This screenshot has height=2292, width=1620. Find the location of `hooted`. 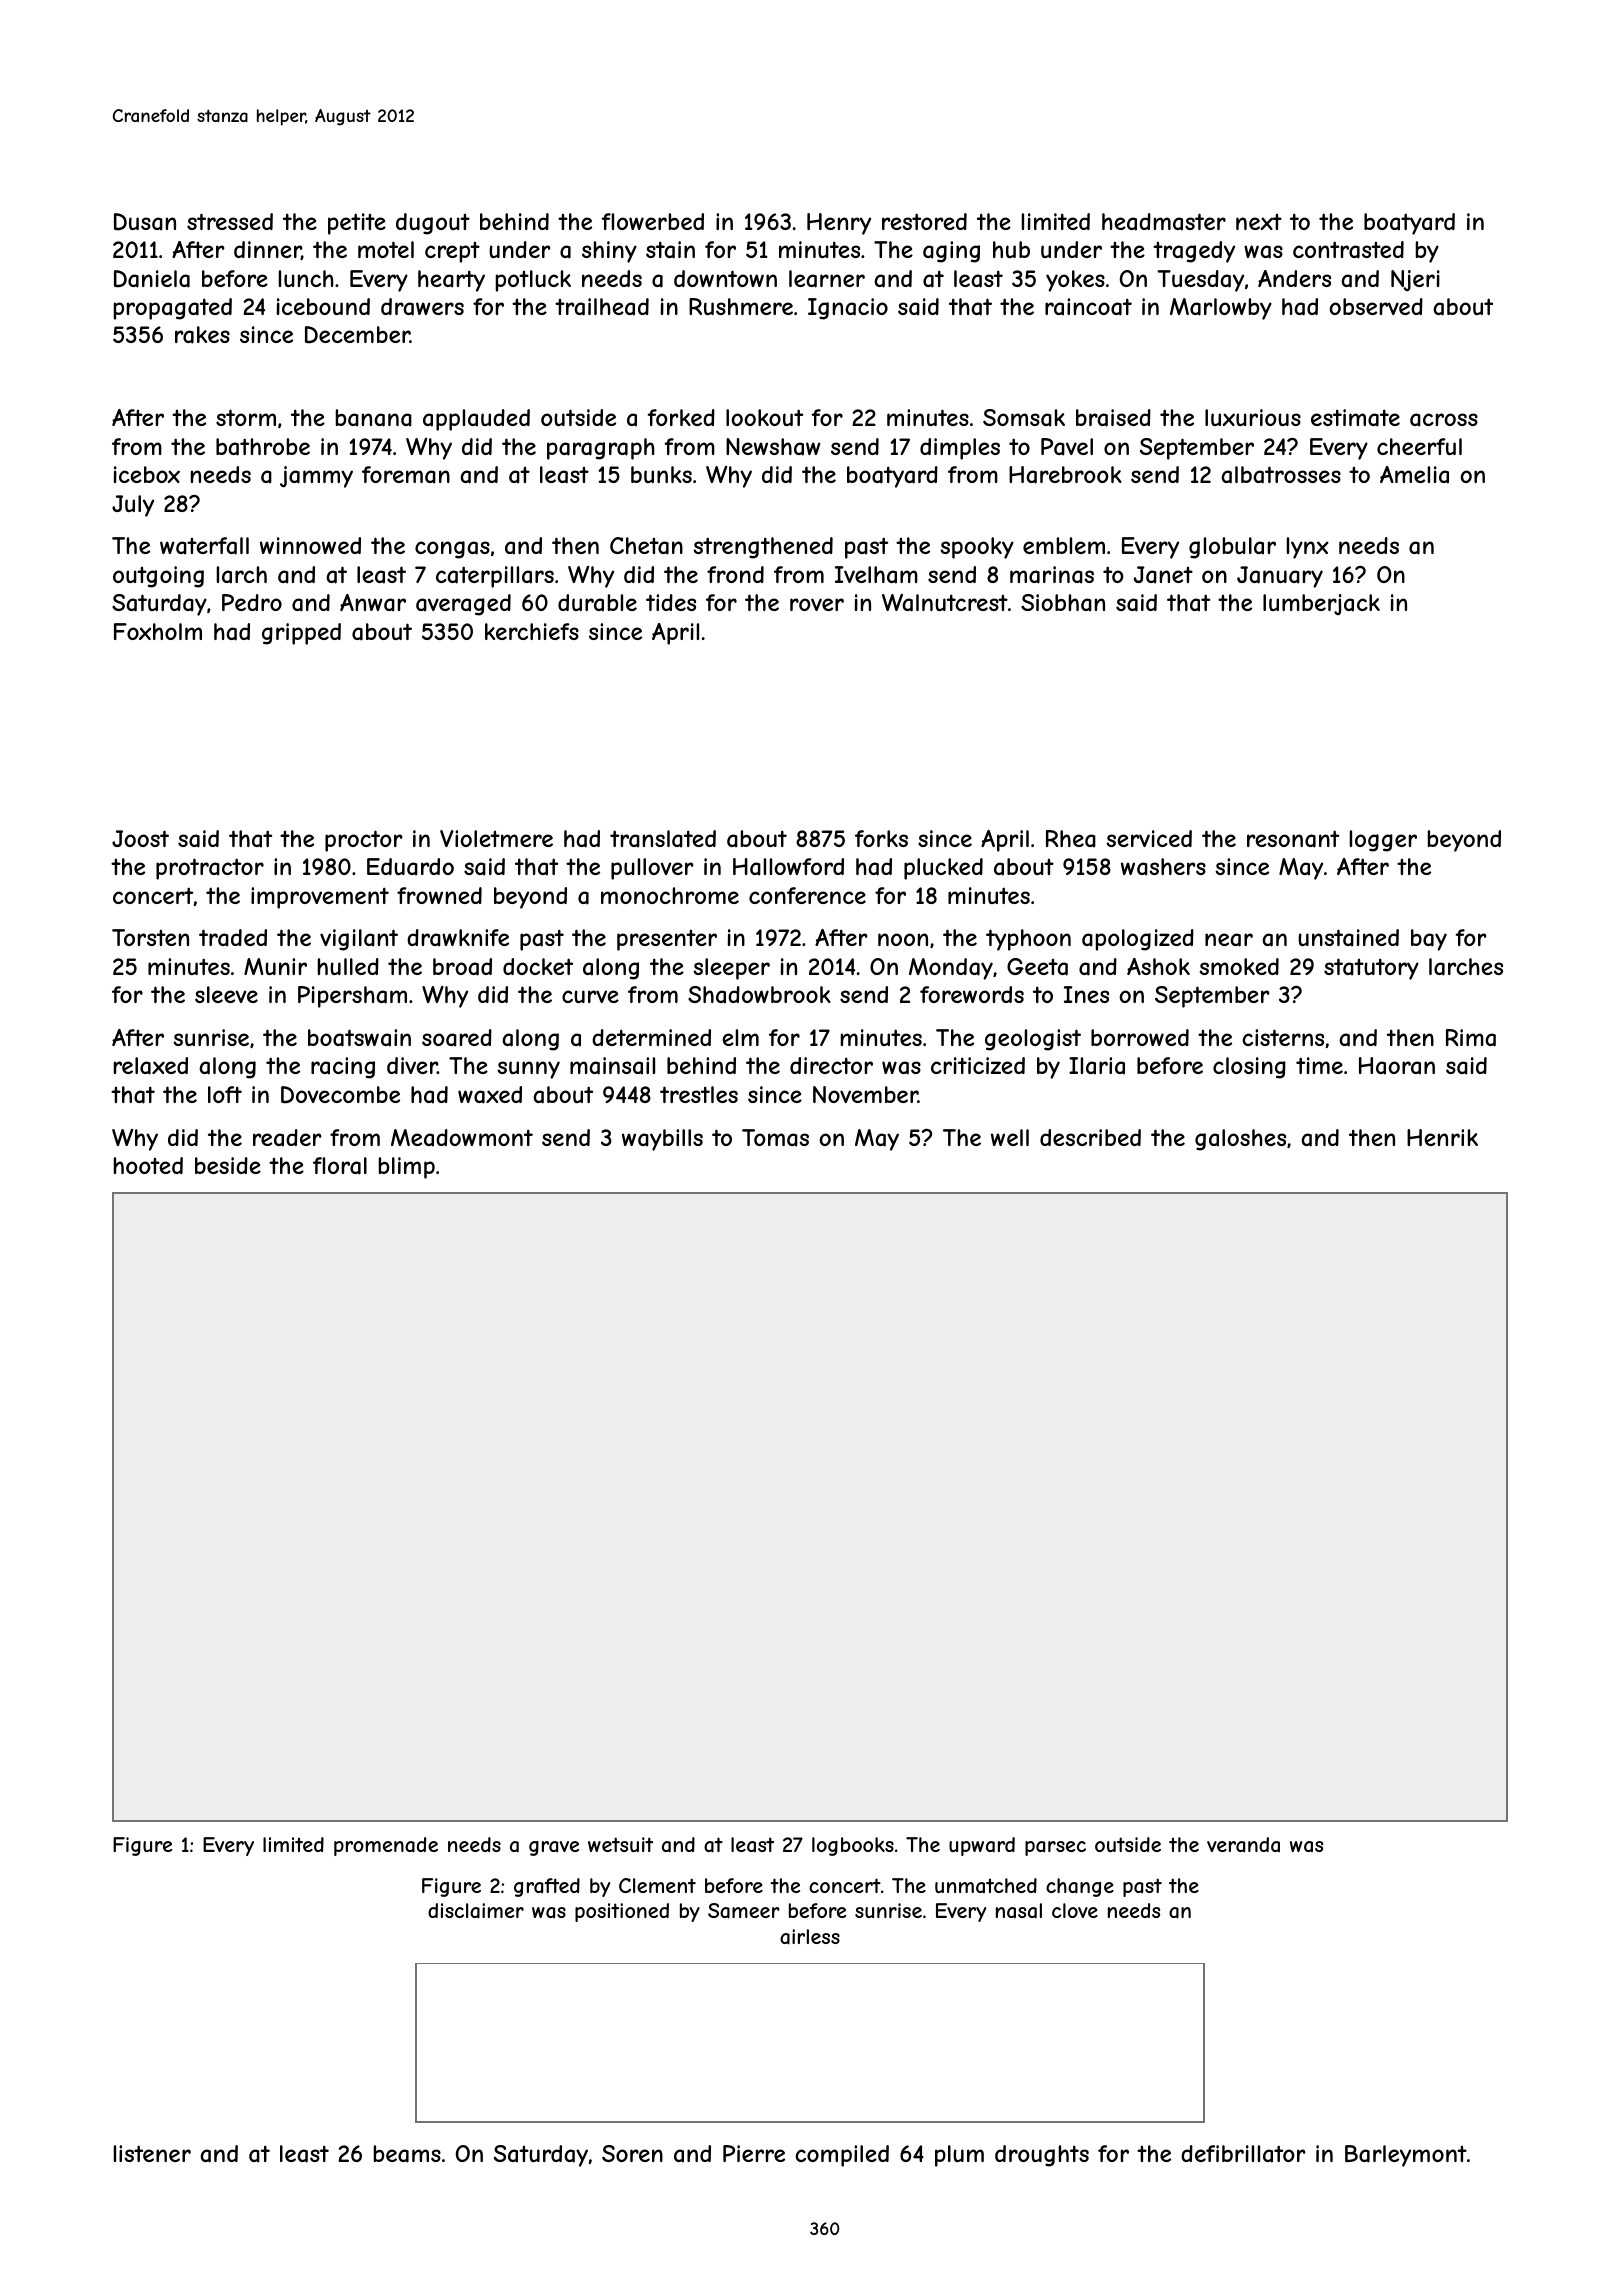

hooted is located at coordinates (148, 1165).
